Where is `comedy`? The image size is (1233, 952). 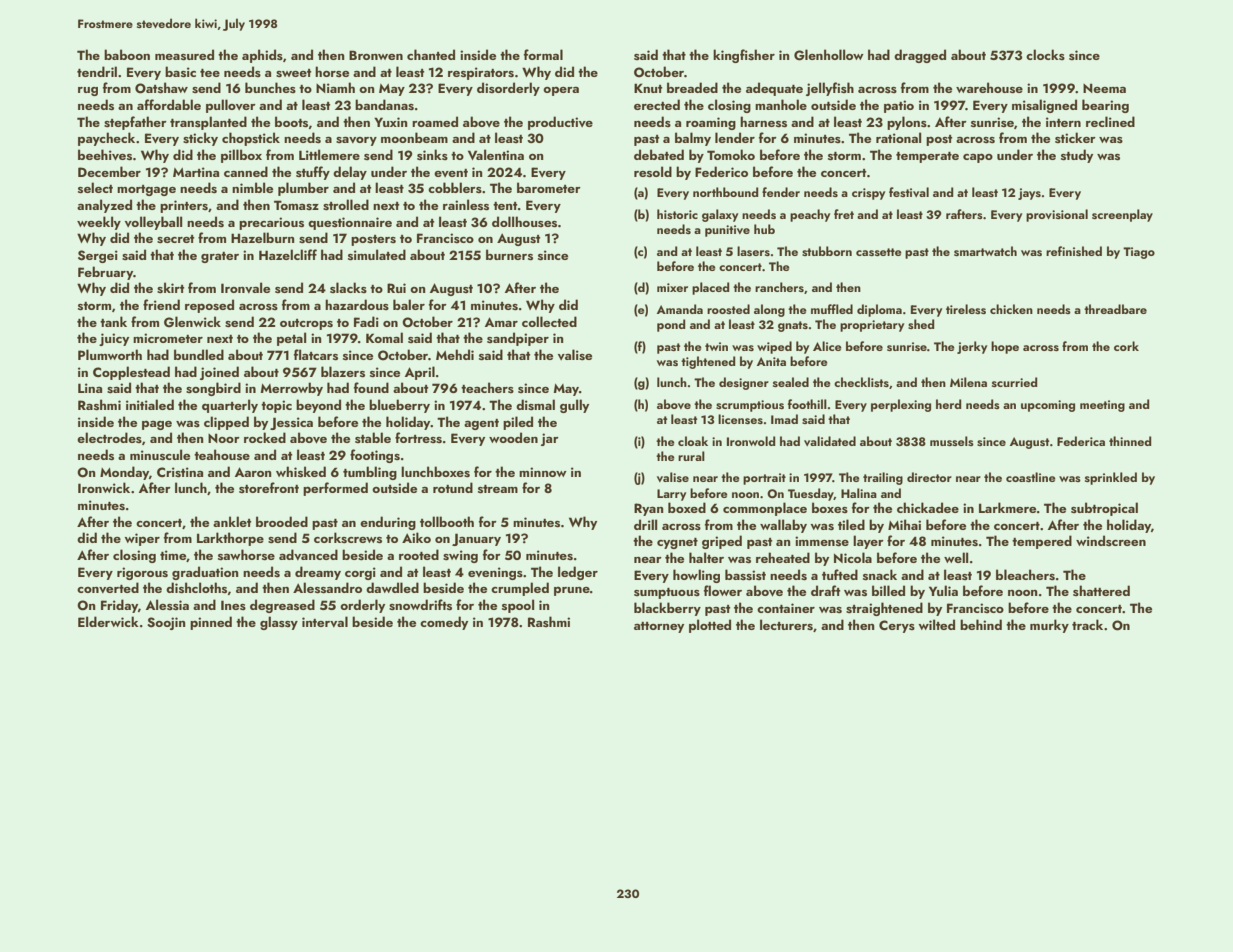
comedy is located at coordinates (444, 623).
